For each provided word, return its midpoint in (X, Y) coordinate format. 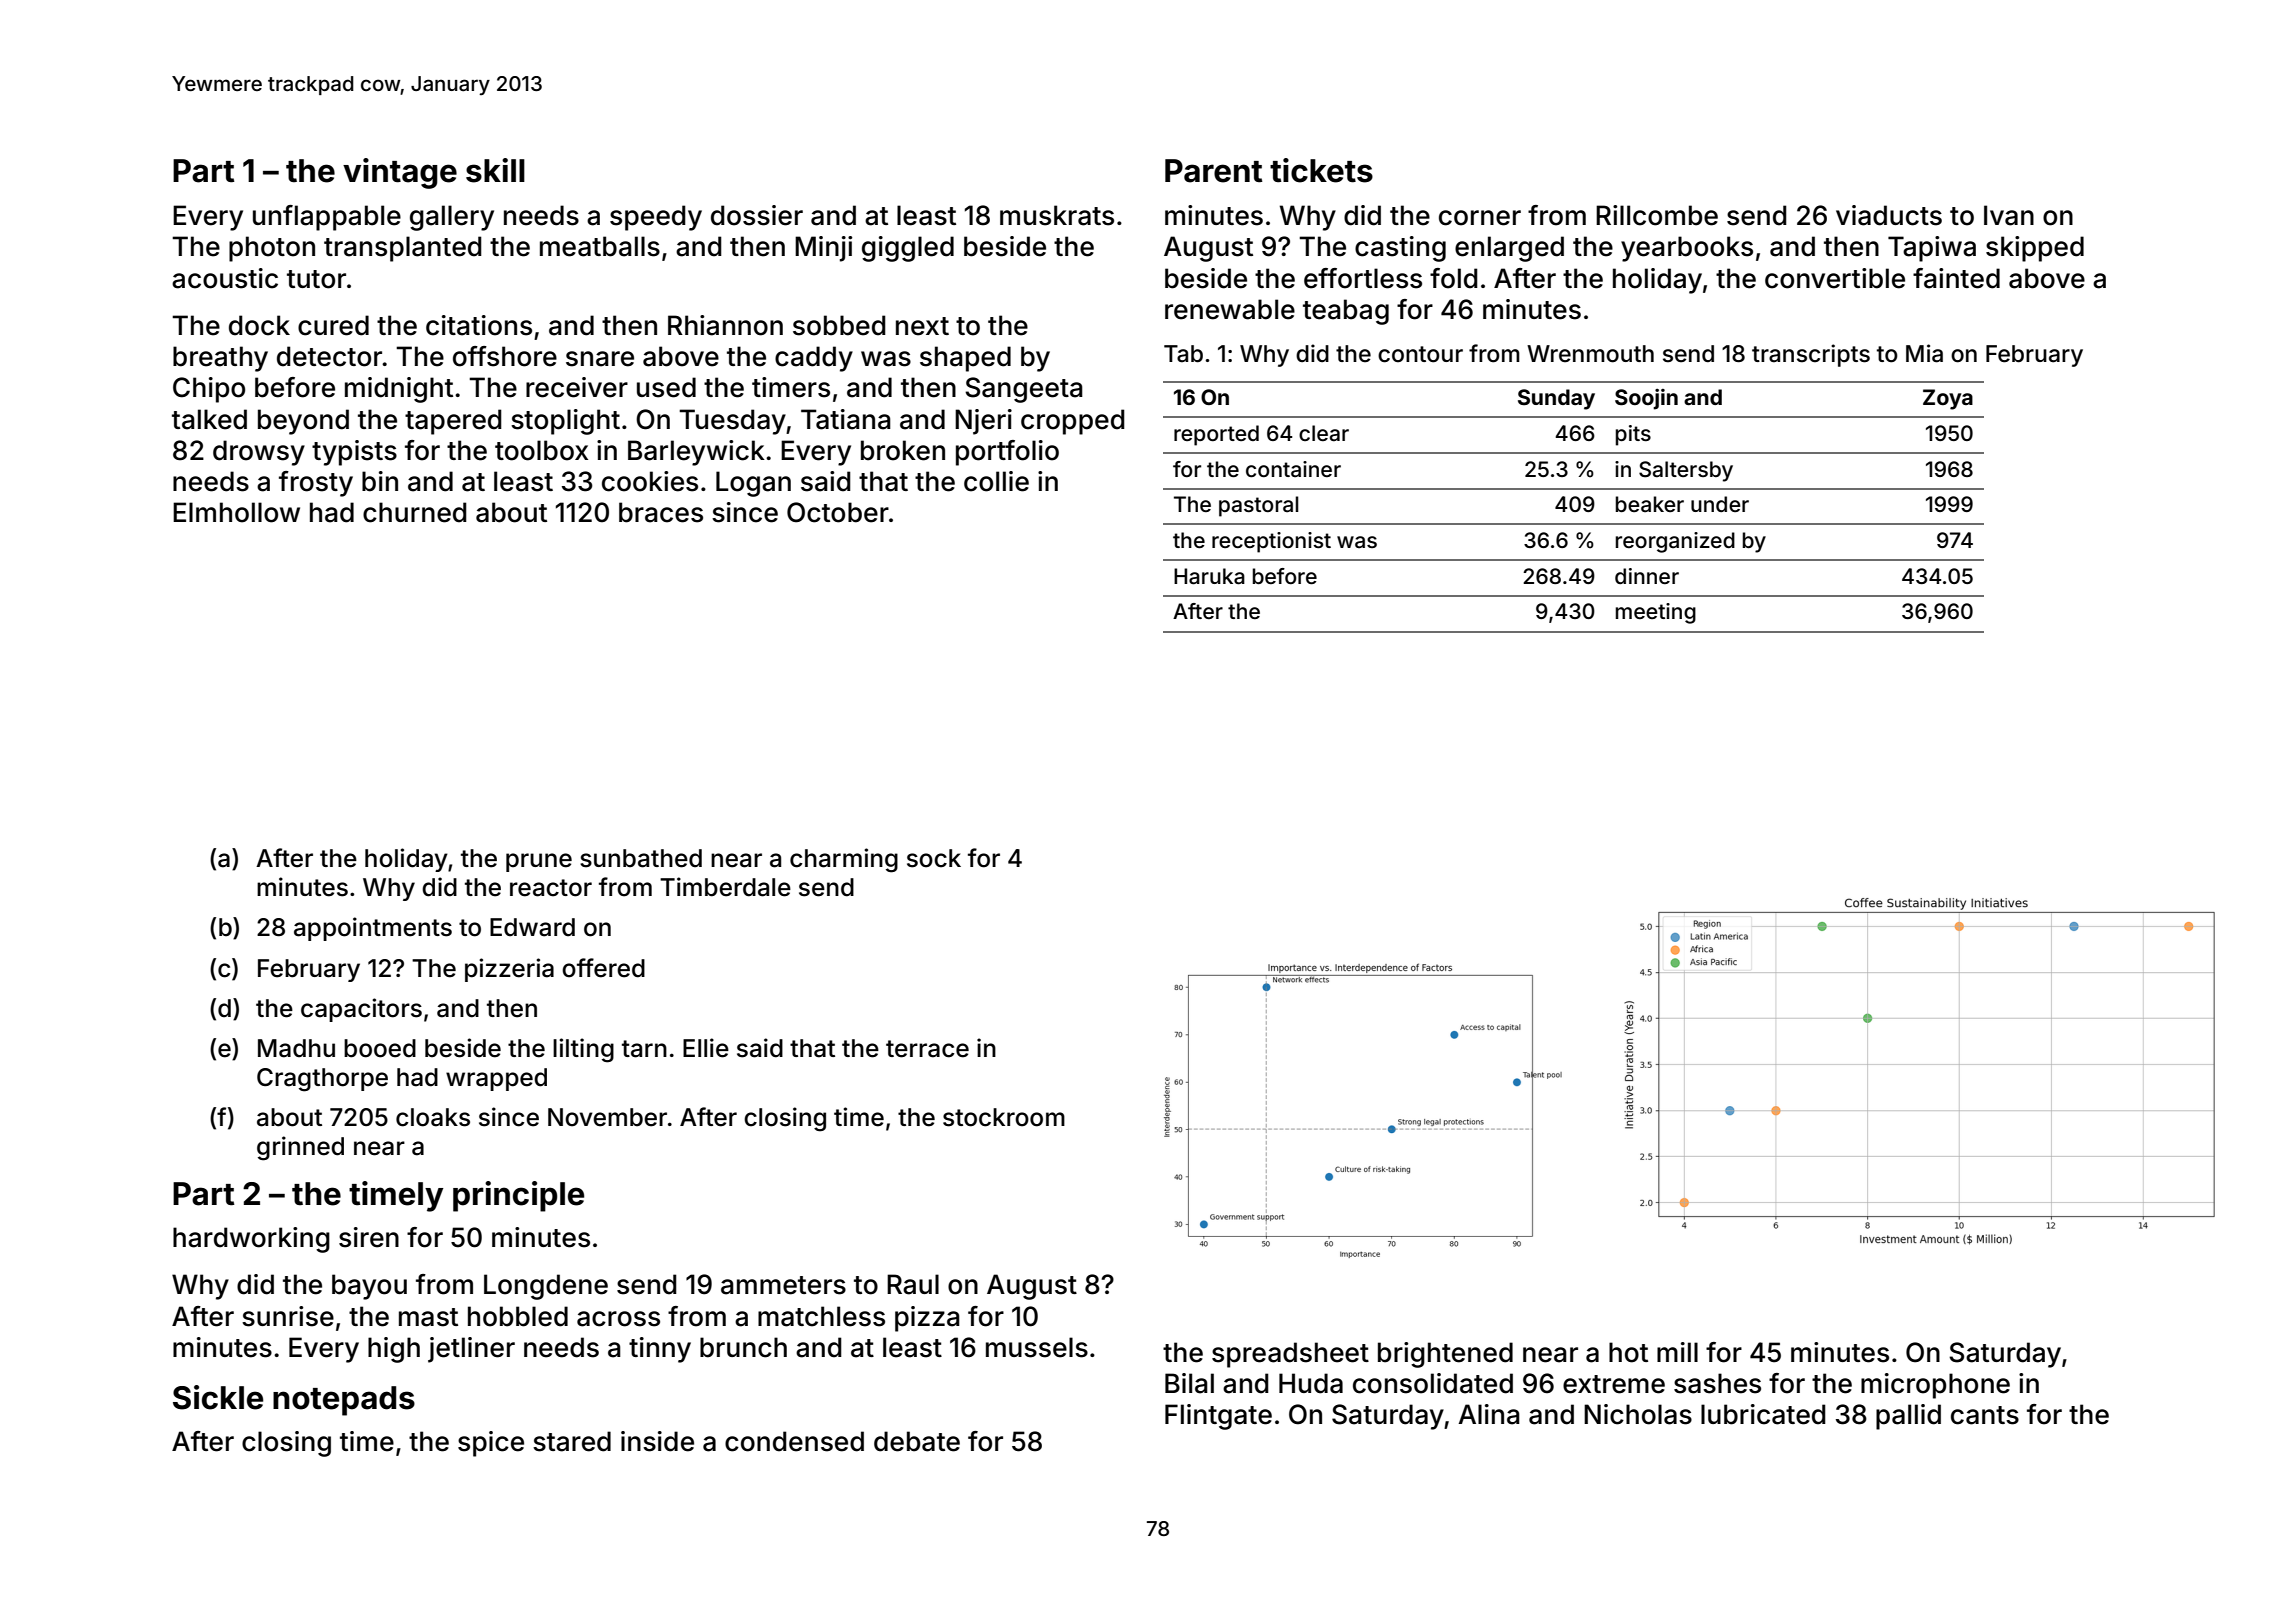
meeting (1656, 613)
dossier (757, 215)
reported (1216, 435)
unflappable (327, 218)
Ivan (2009, 215)
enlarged (1509, 249)
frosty (316, 484)
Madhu (296, 1048)
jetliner (471, 1350)
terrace (927, 1049)
